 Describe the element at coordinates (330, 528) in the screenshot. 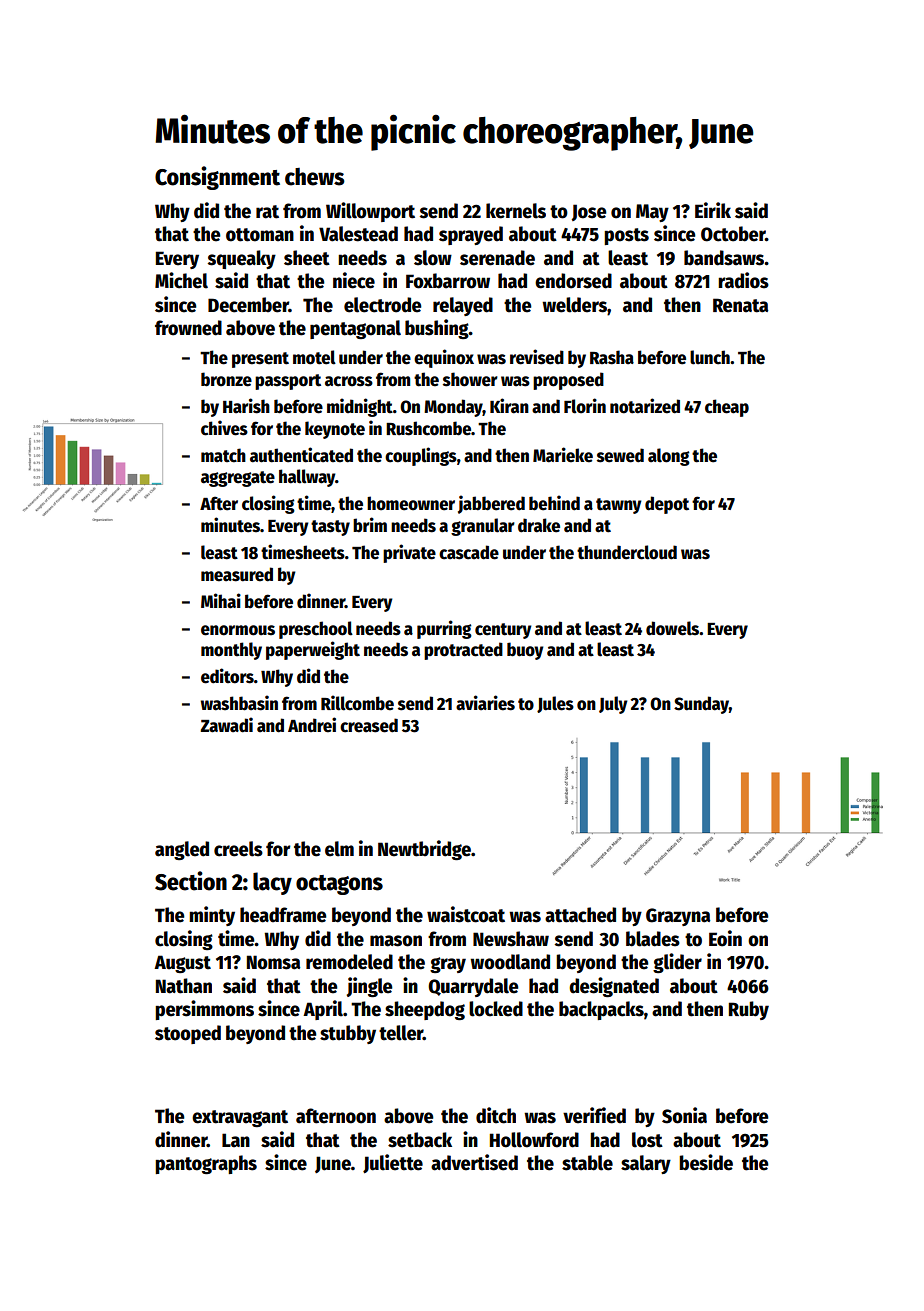

I see `tasty` at that location.
